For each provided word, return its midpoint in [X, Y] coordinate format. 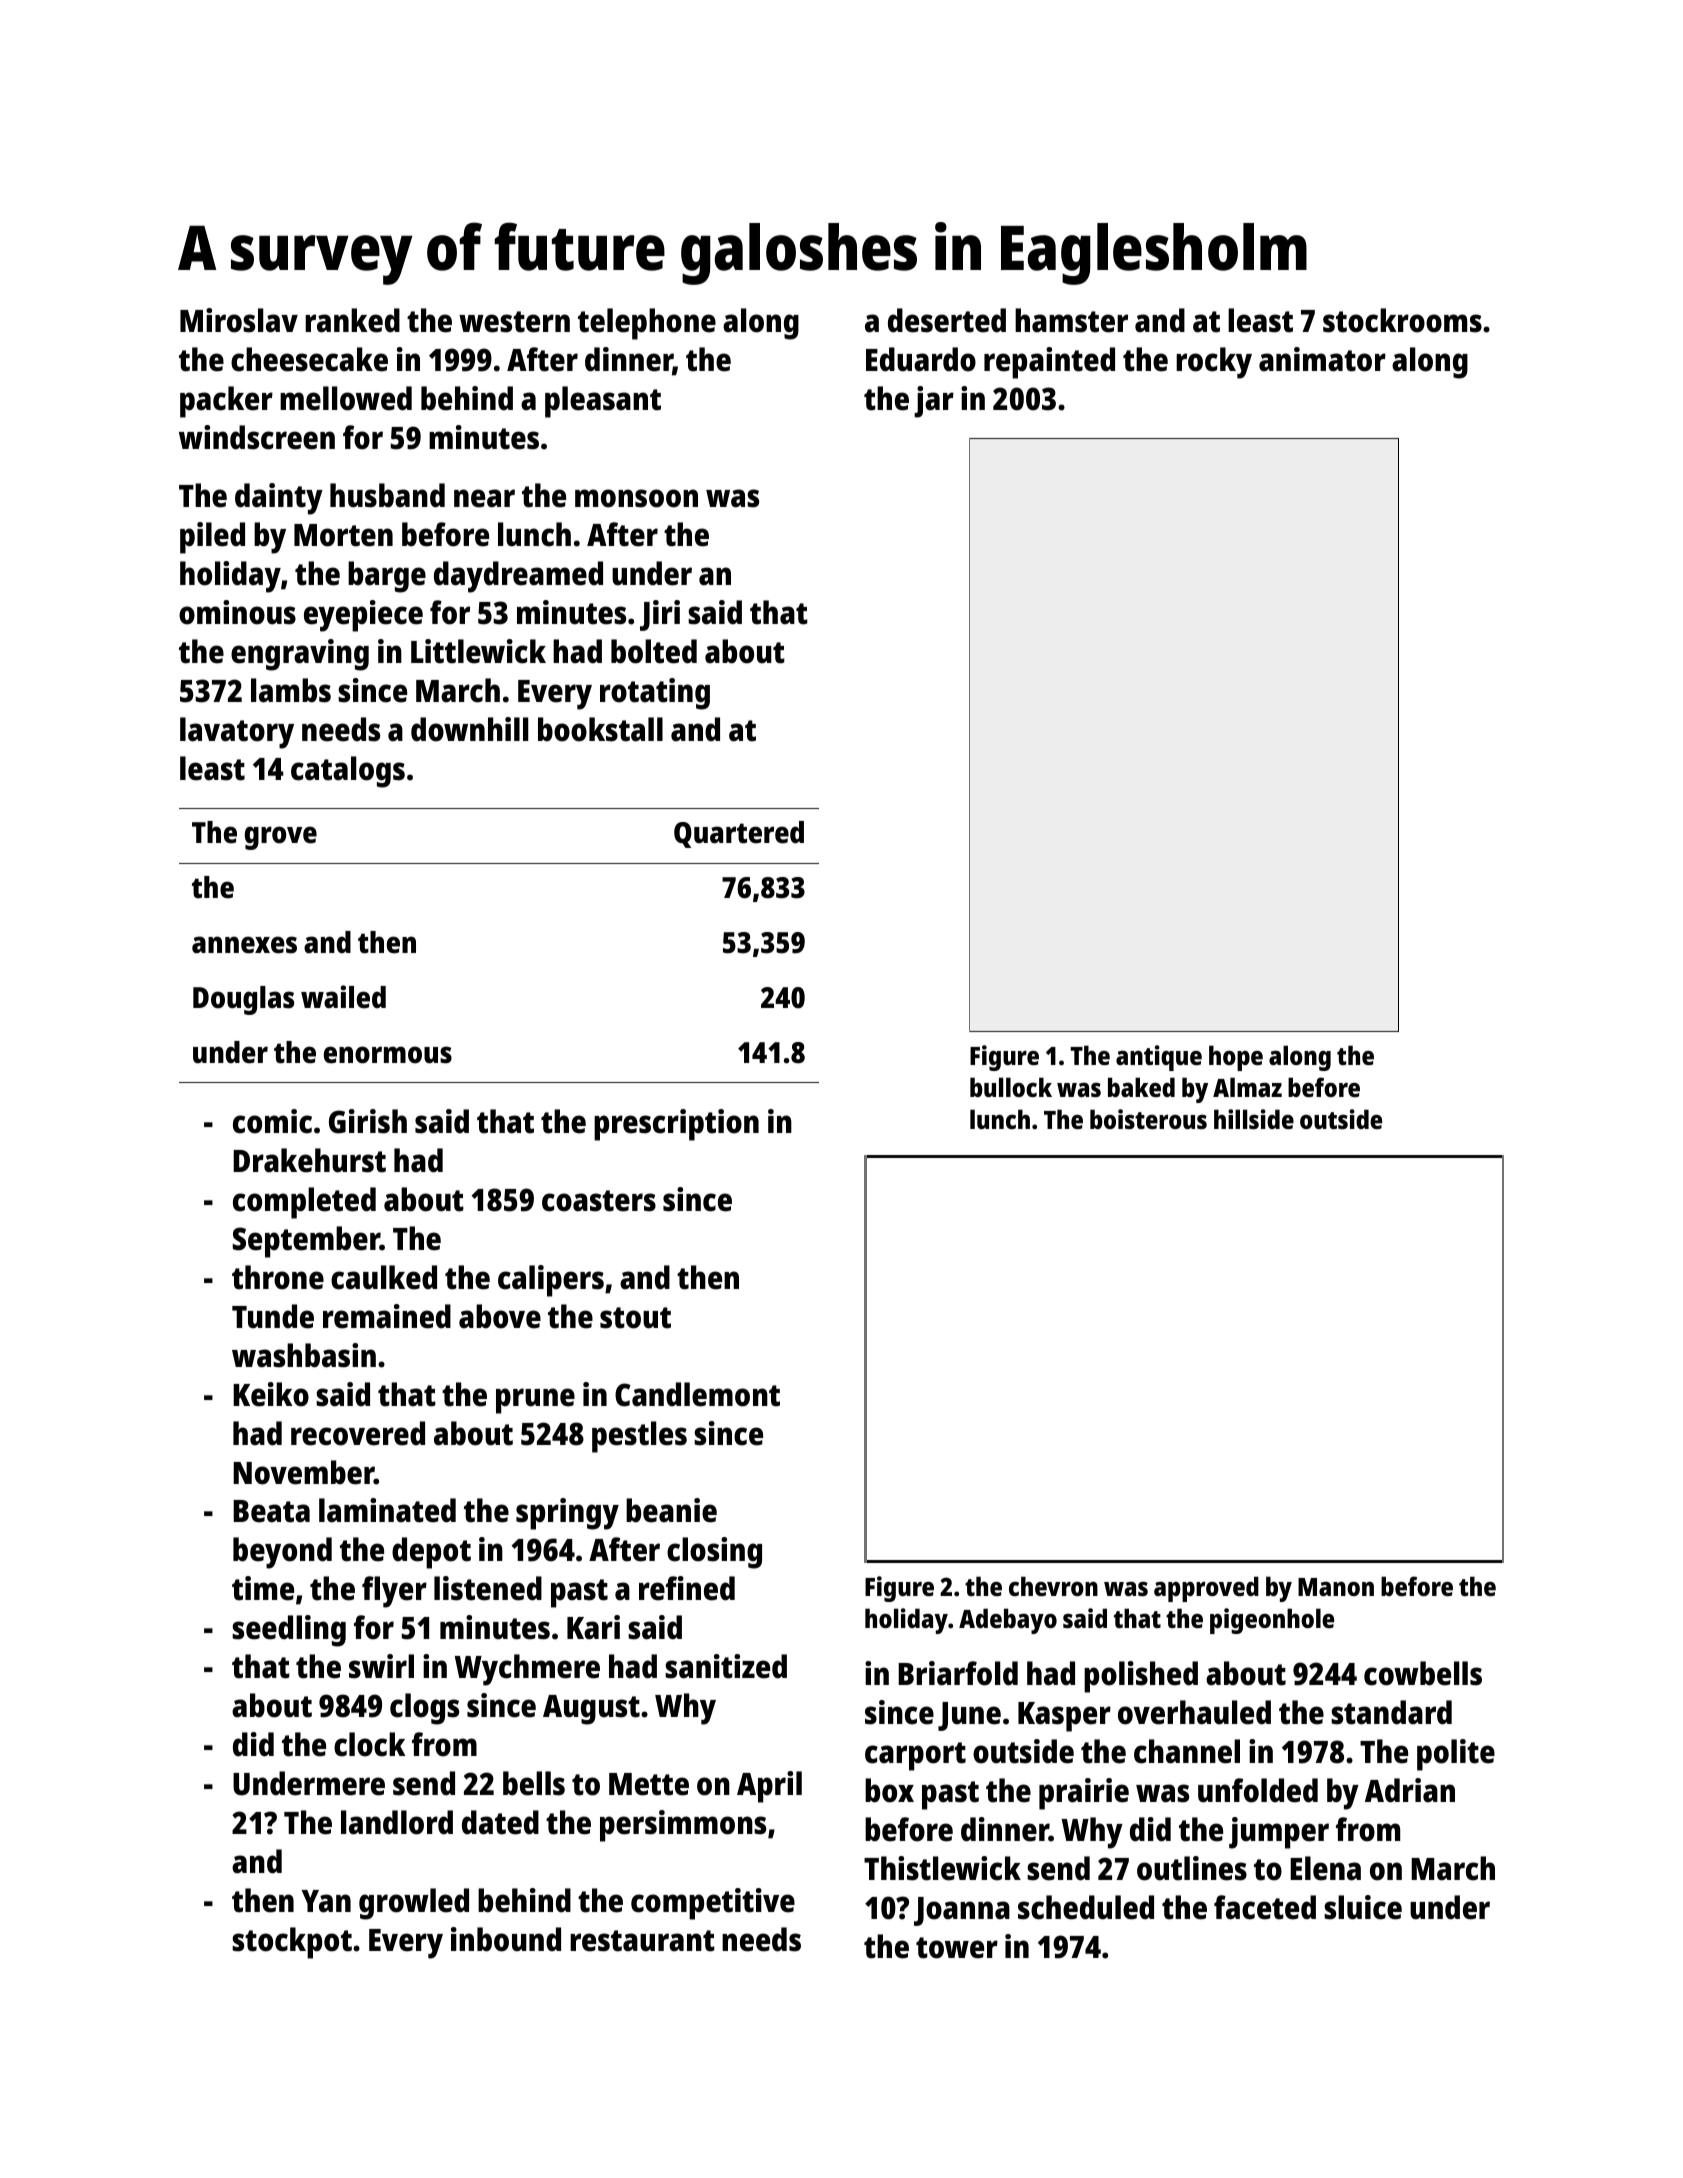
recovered [358, 1433]
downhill [469, 729]
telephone [647, 324]
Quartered [739, 834]
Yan [326, 1901]
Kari [593, 1627]
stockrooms [1402, 320]
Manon [1336, 1587]
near [484, 498]
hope [1236, 1058]
